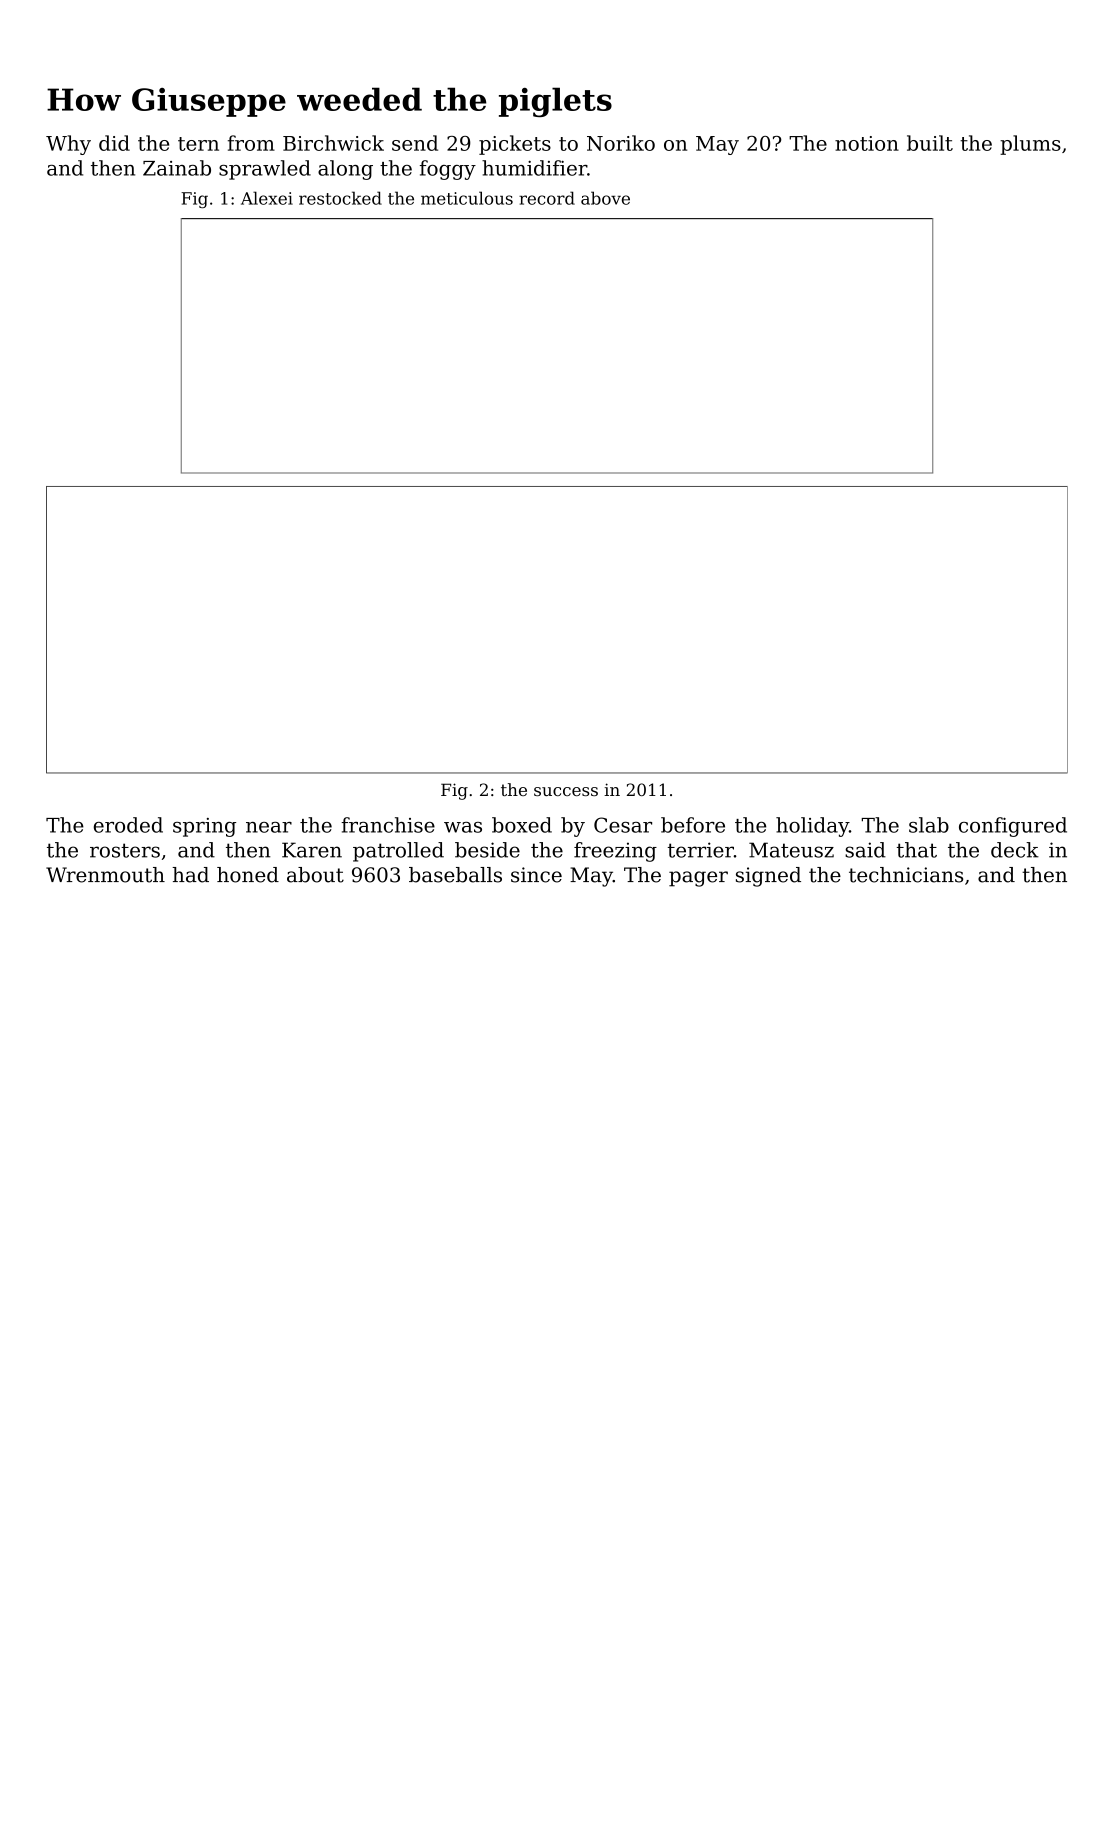  I want to click on meticulous, so click(467, 198).
